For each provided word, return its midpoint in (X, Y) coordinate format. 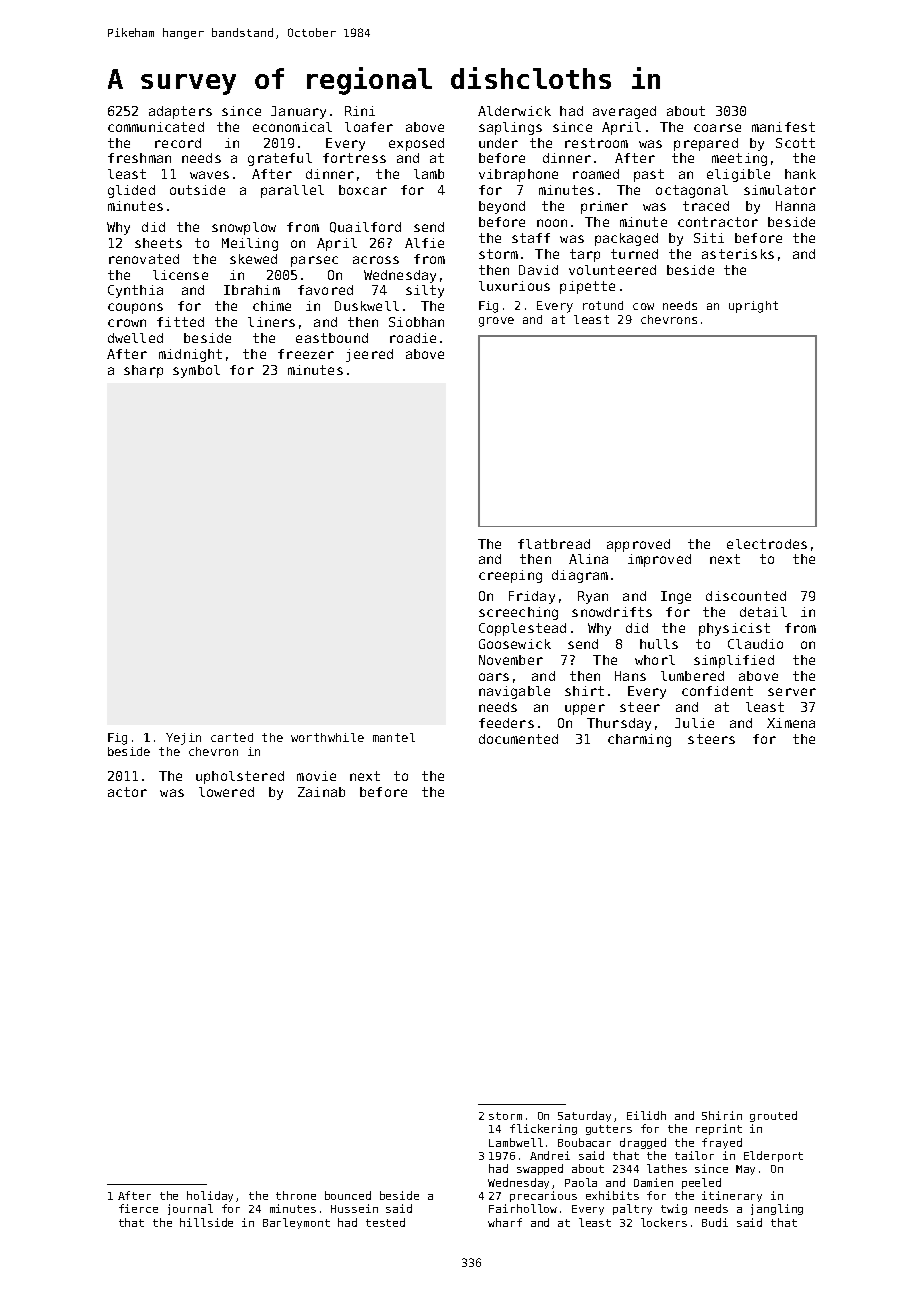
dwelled (135, 338)
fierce (138, 1208)
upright (753, 307)
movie (316, 776)
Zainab (321, 792)
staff (531, 238)
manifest (783, 127)
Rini (360, 111)
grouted (773, 1116)
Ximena (791, 723)
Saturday (584, 1116)
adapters (180, 112)
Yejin (183, 739)
